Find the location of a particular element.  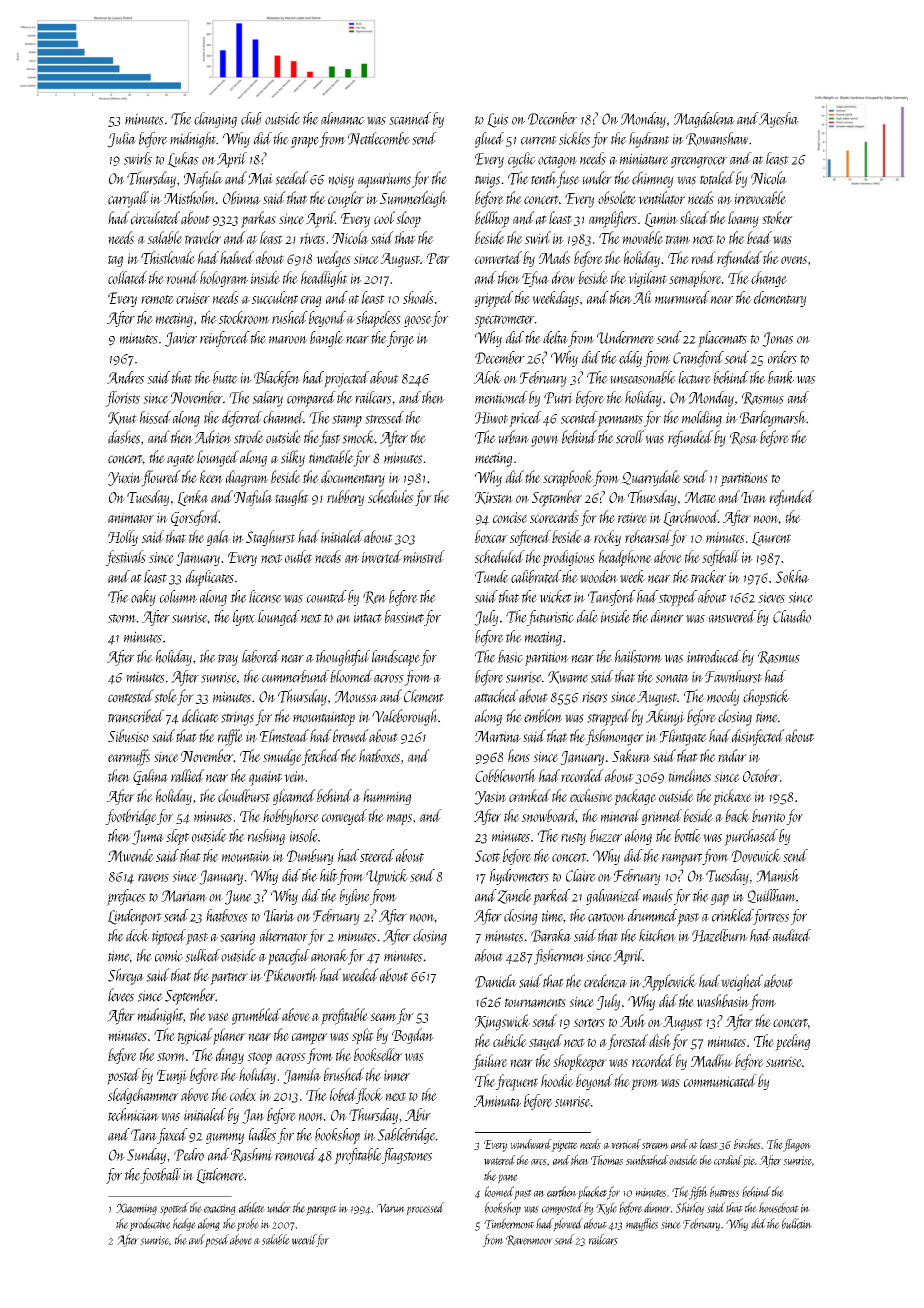

posed is located at coordinates (217, 1241).
